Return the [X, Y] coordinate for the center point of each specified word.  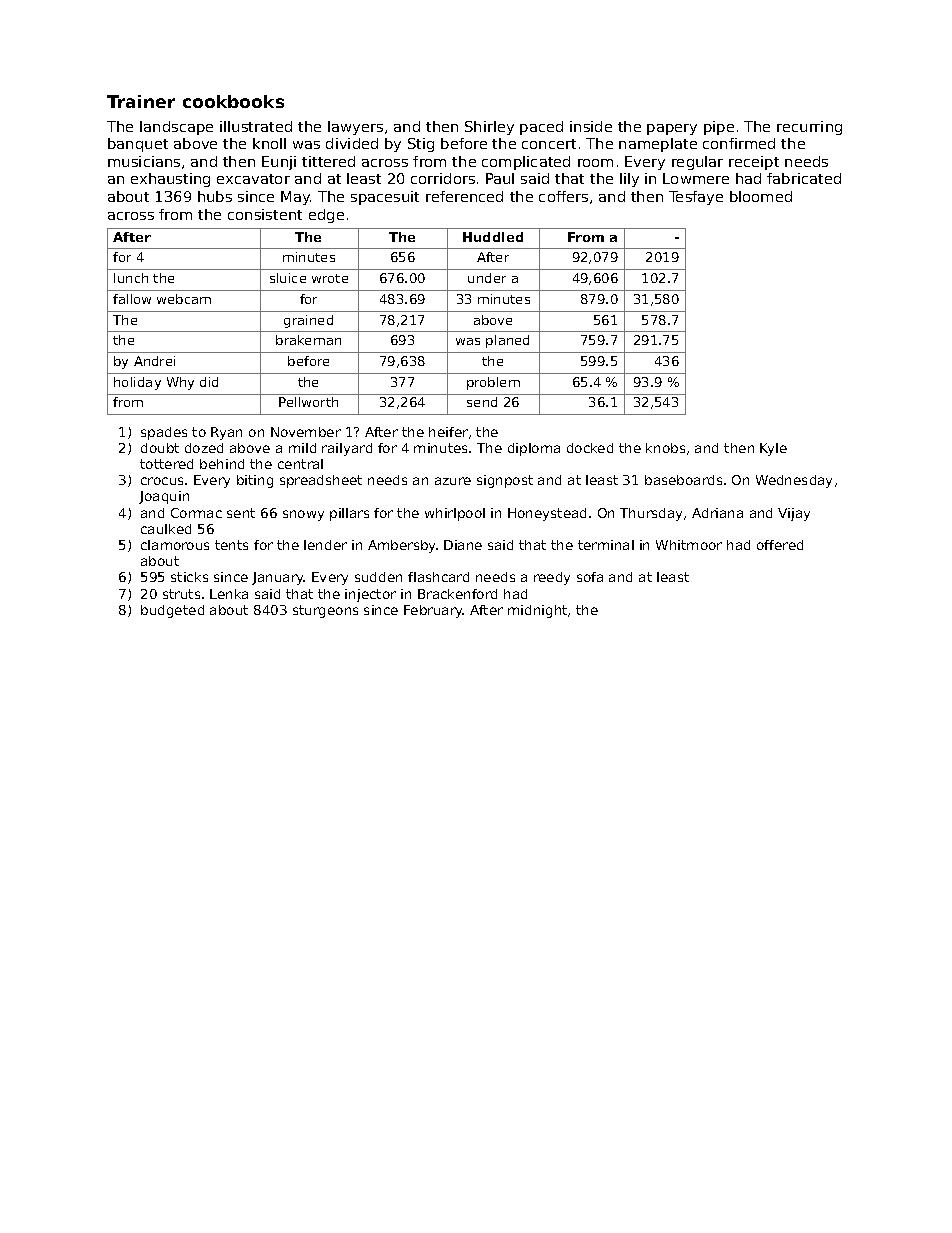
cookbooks [233, 101]
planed [507, 341]
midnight [537, 611]
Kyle [773, 449]
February [433, 611]
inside [591, 126]
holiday [137, 383]
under [487, 278]
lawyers [355, 128]
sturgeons [325, 611]
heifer [448, 432]
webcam [184, 299]
